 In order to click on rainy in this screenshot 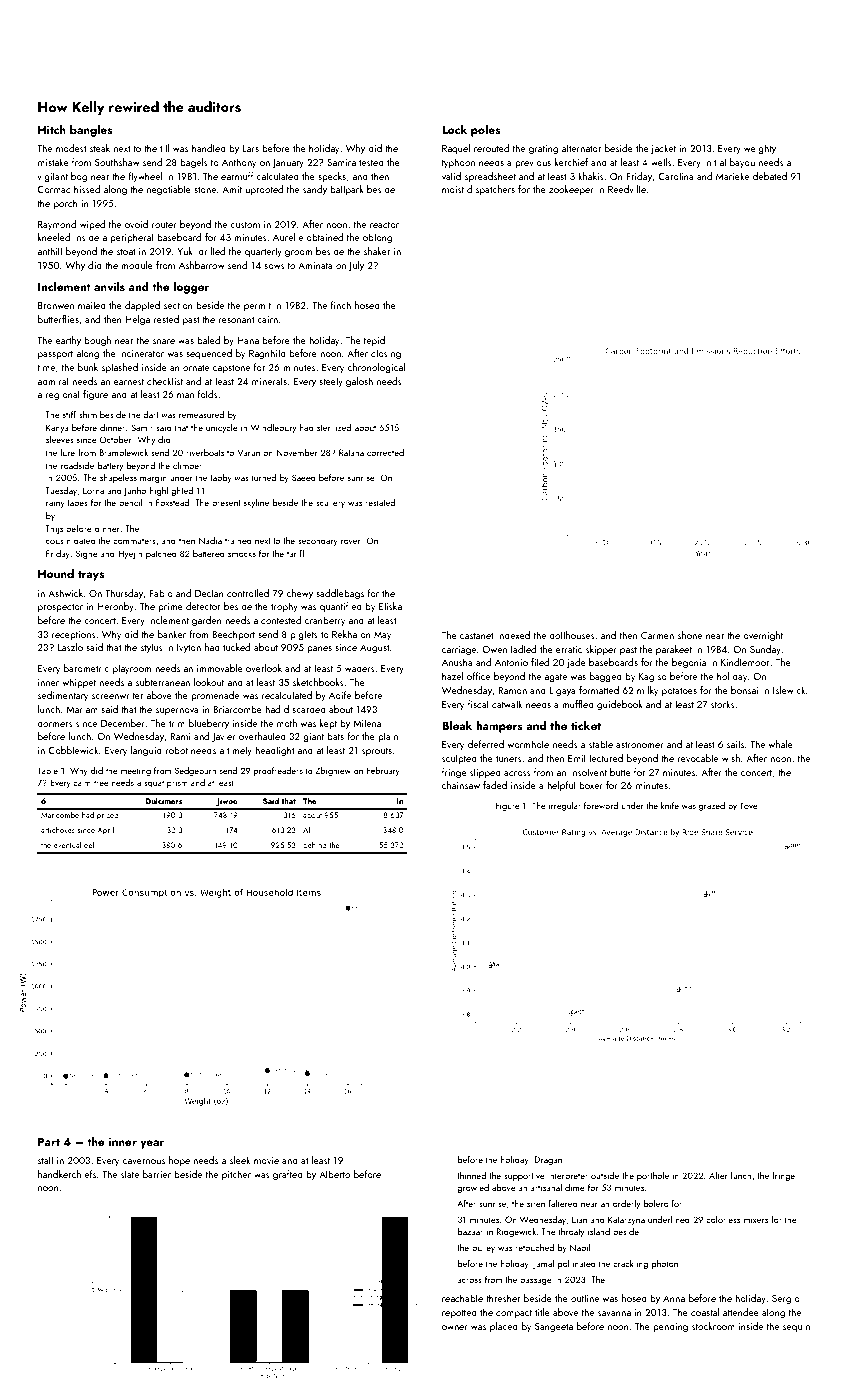, I will do `click(55, 503)`.
